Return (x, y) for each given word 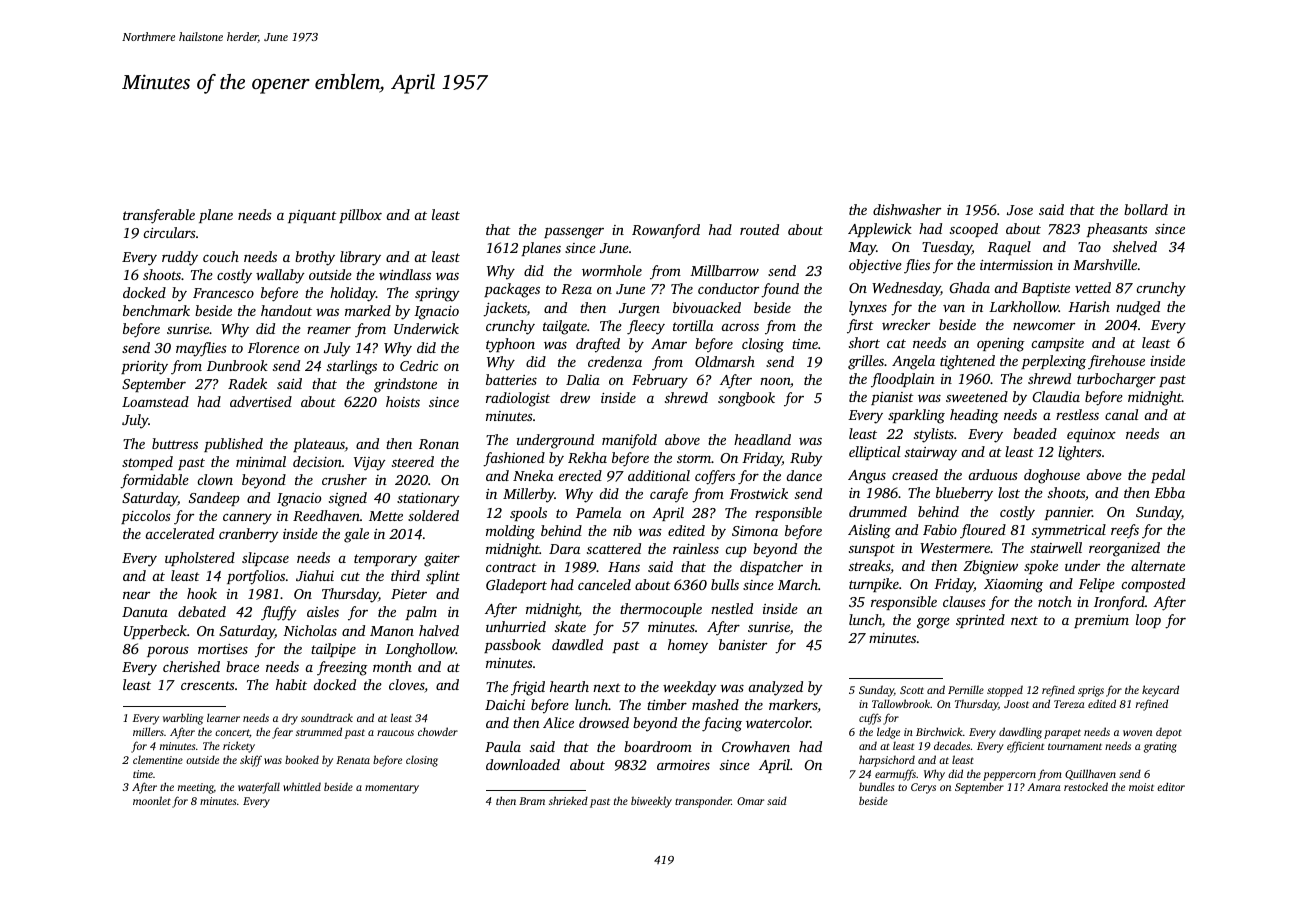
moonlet (152, 800)
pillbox (360, 216)
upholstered (200, 559)
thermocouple (661, 610)
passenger (574, 233)
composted (1153, 585)
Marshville (1105, 264)
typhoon (510, 345)
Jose (1020, 210)
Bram (532, 801)
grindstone (405, 385)
